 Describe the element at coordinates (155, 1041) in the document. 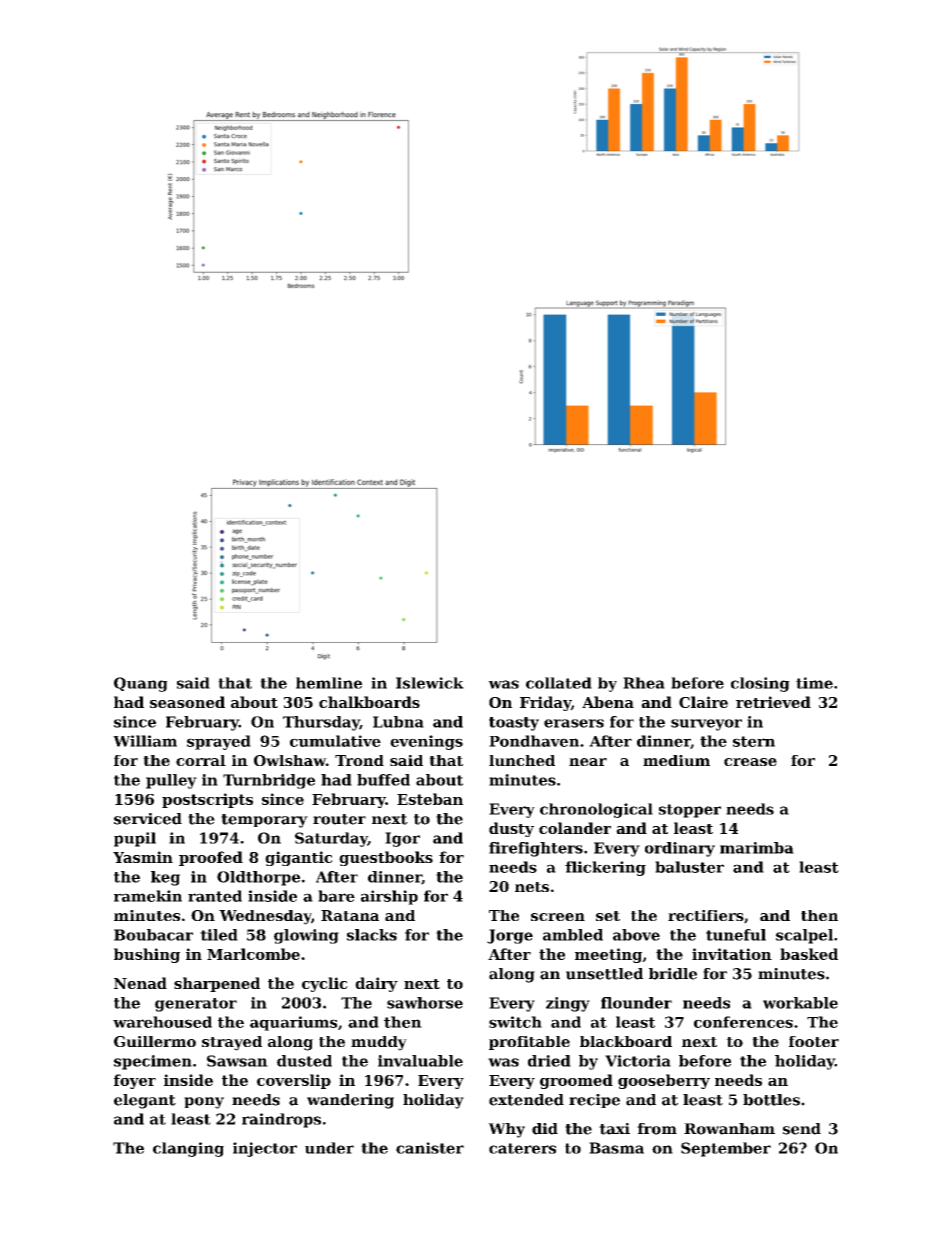

I see `Guillermo` at that location.
